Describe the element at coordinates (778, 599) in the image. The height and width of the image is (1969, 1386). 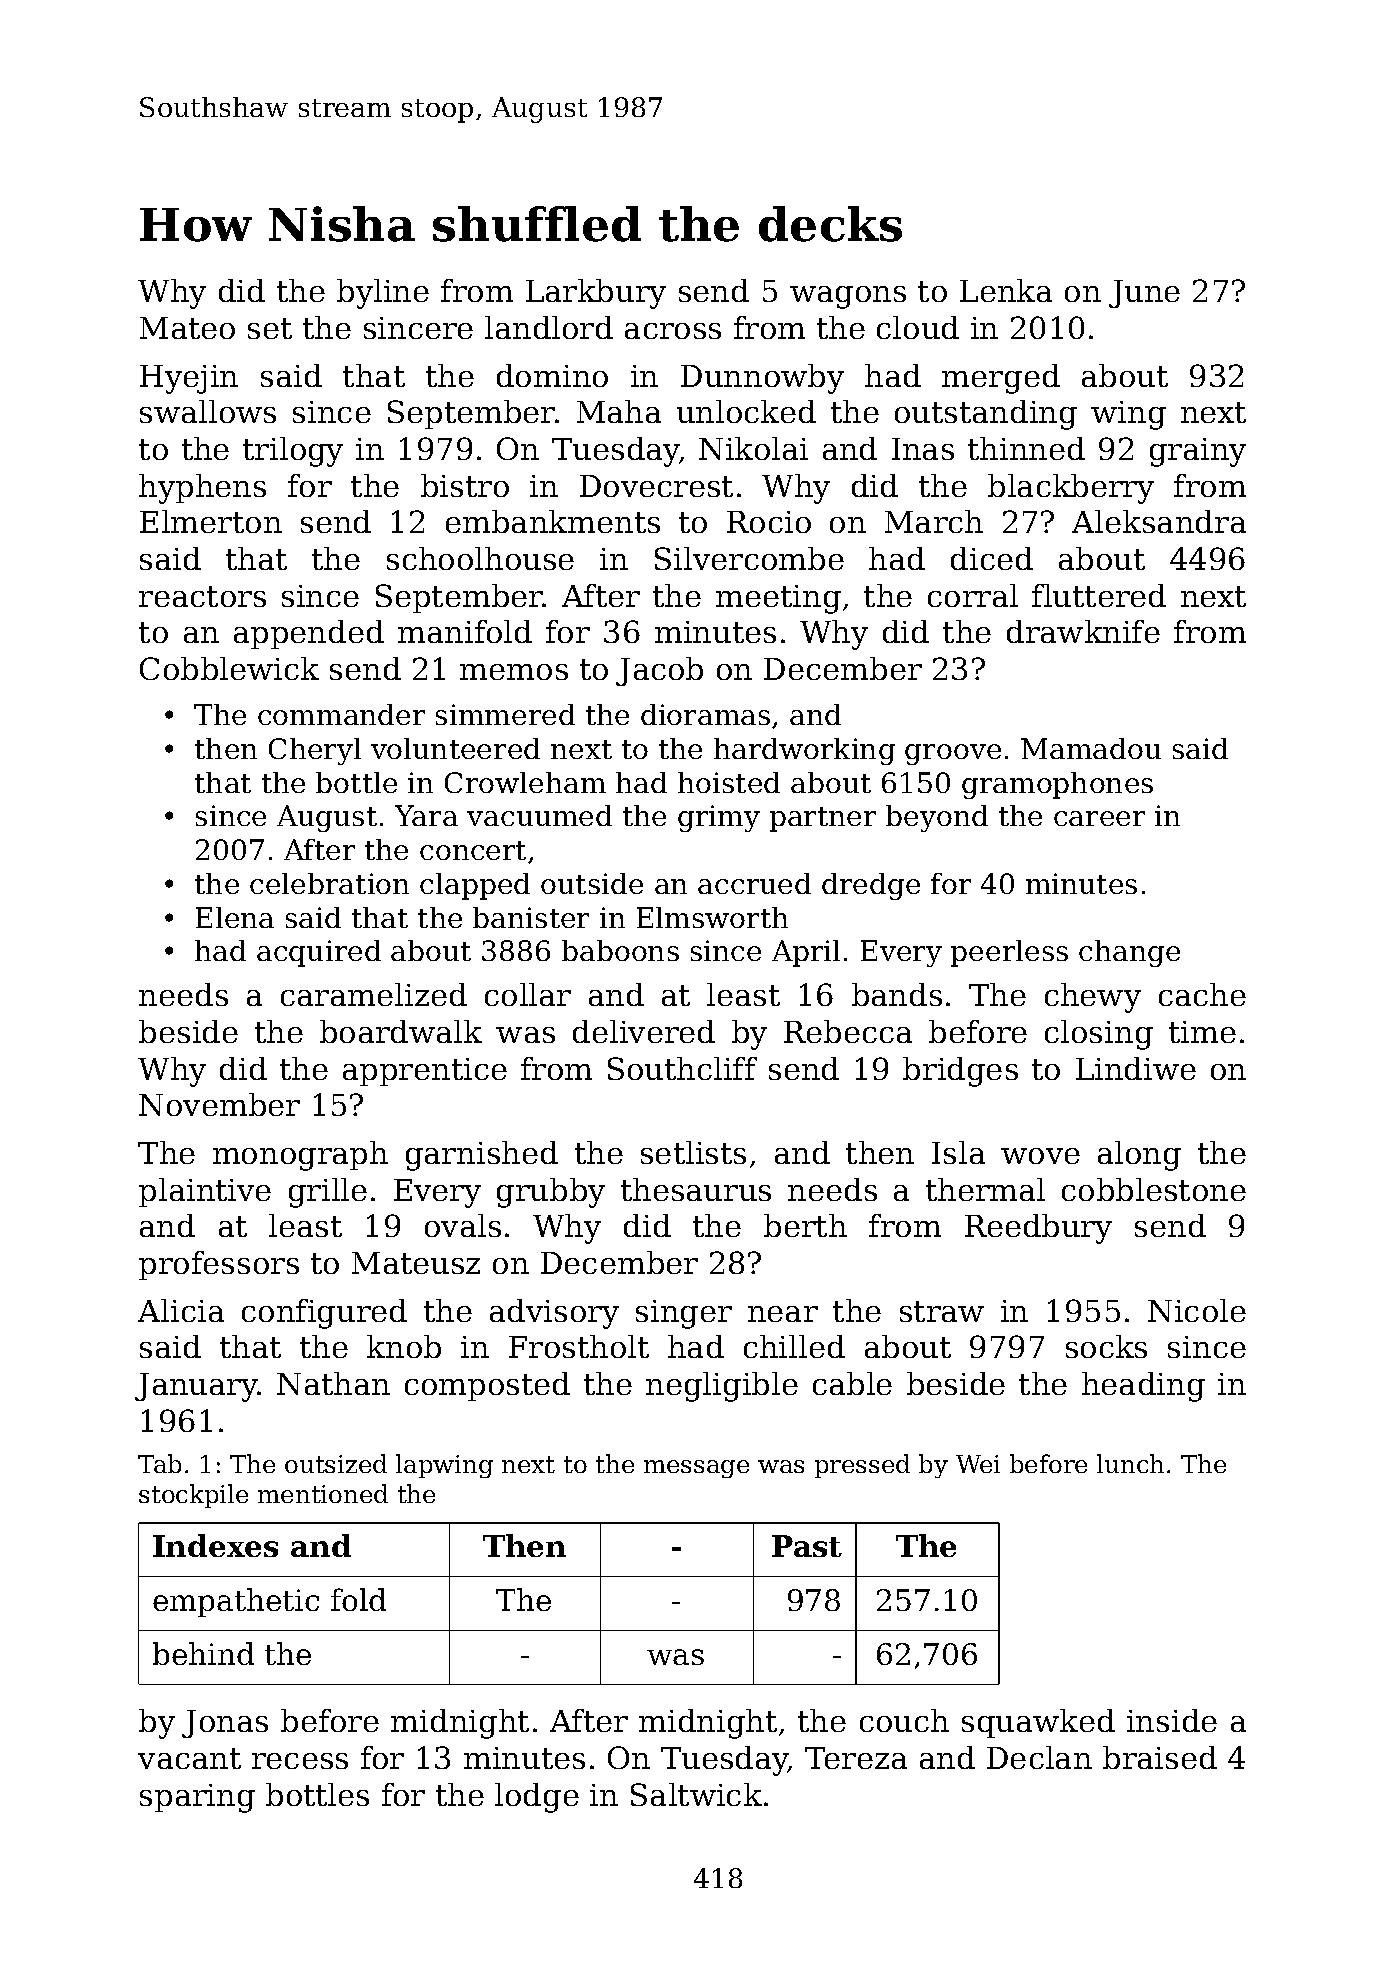
I see `meeting` at that location.
